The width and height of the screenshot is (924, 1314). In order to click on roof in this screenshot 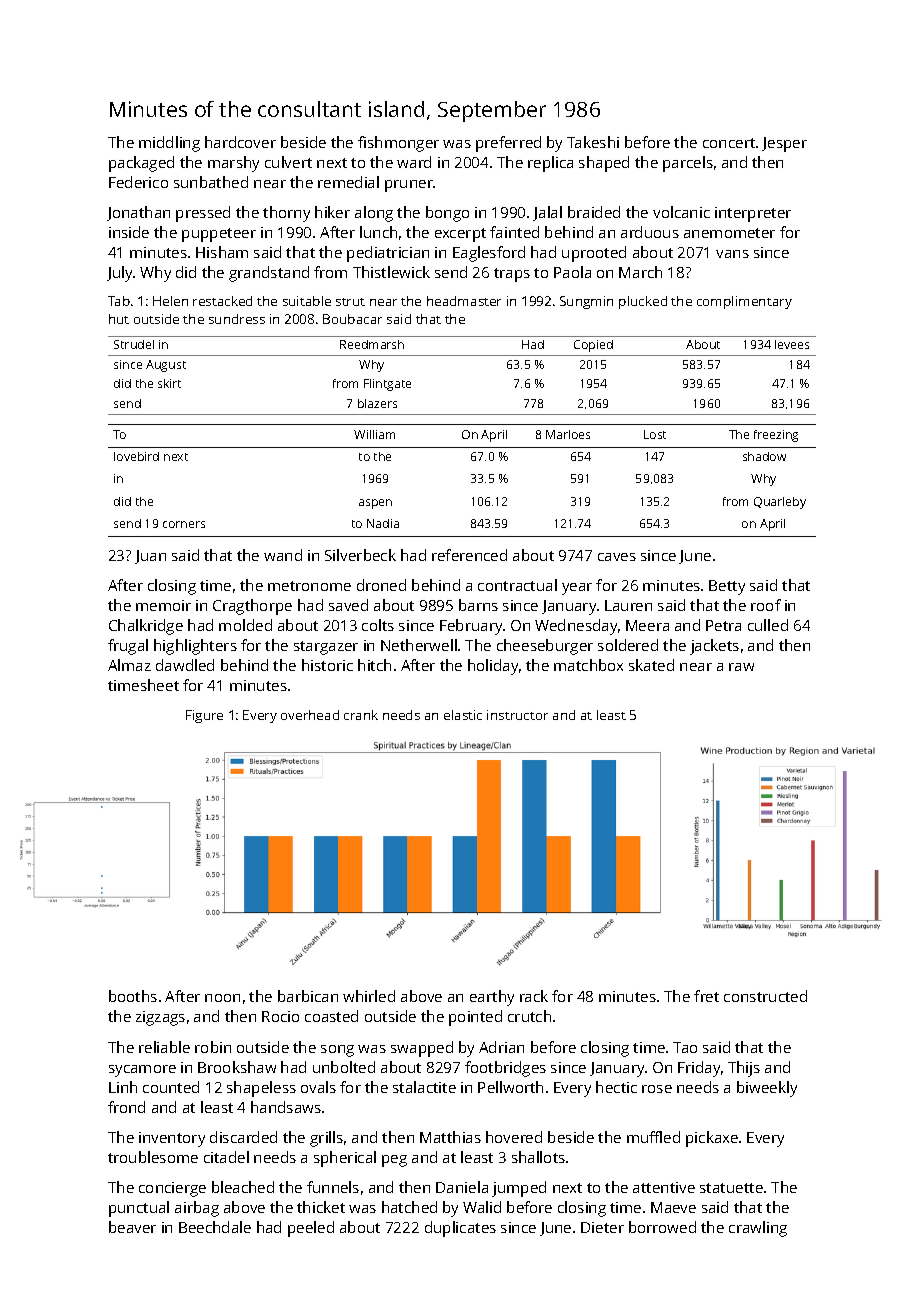, I will do `click(766, 605)`.
